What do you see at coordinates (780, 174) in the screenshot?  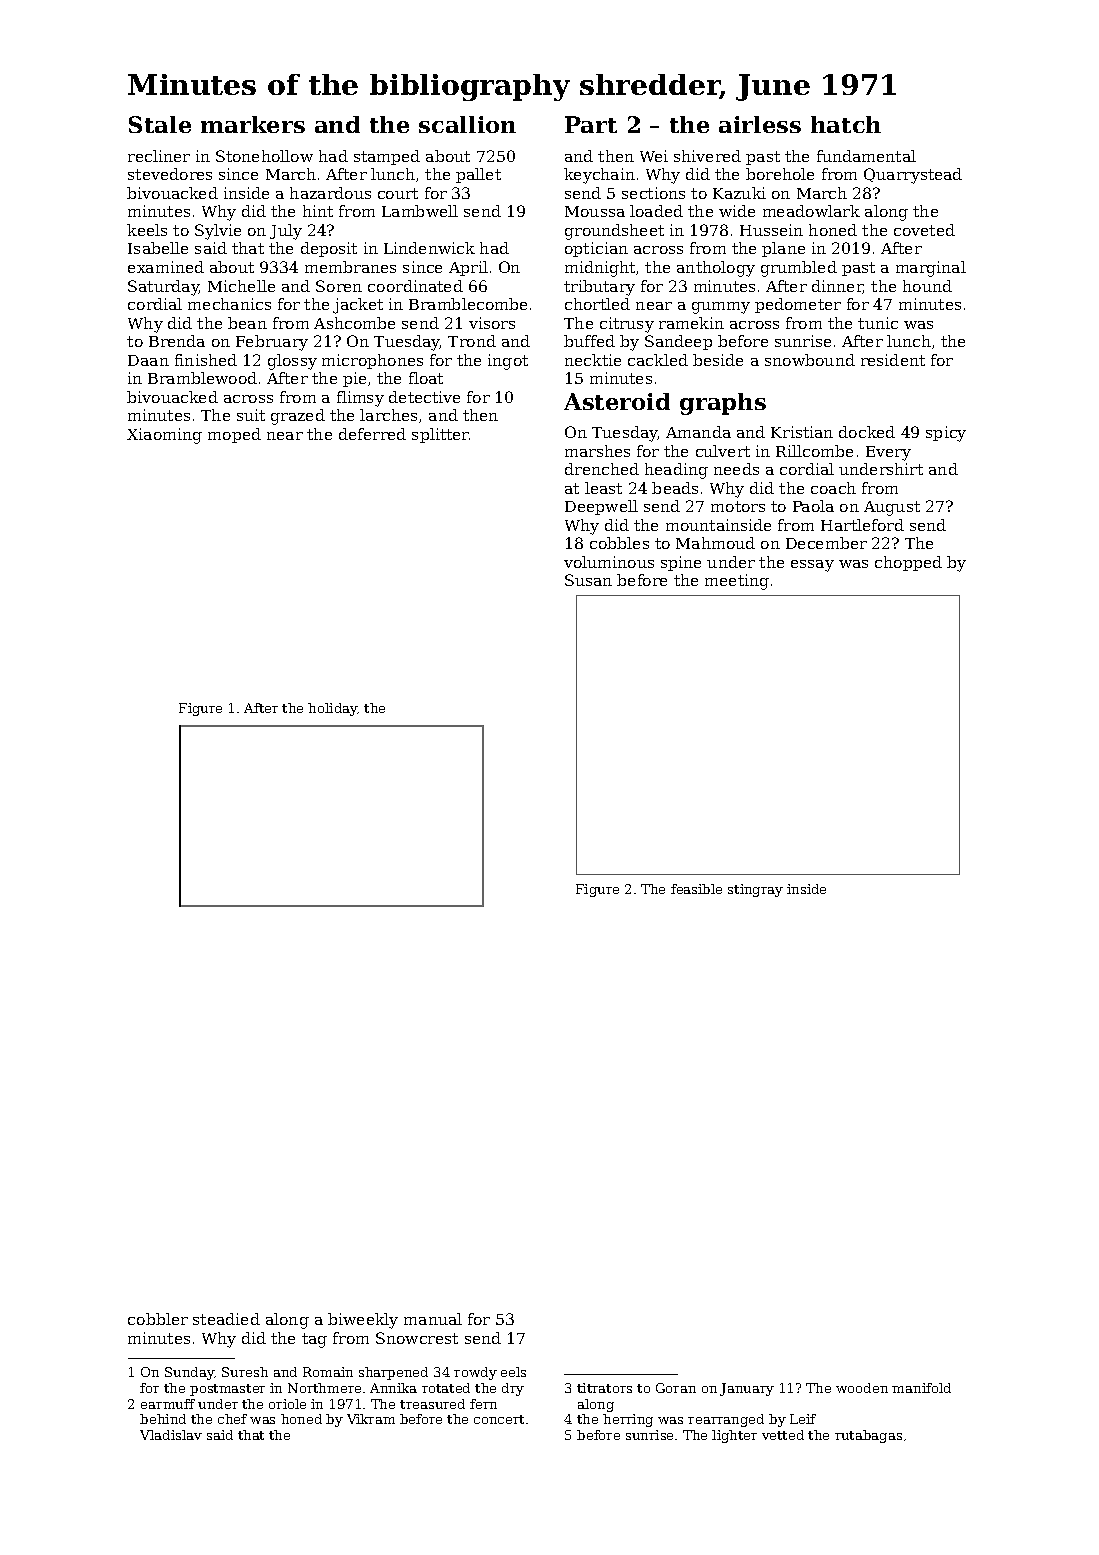 I see `borehole` at bounding box center [780, 174].
